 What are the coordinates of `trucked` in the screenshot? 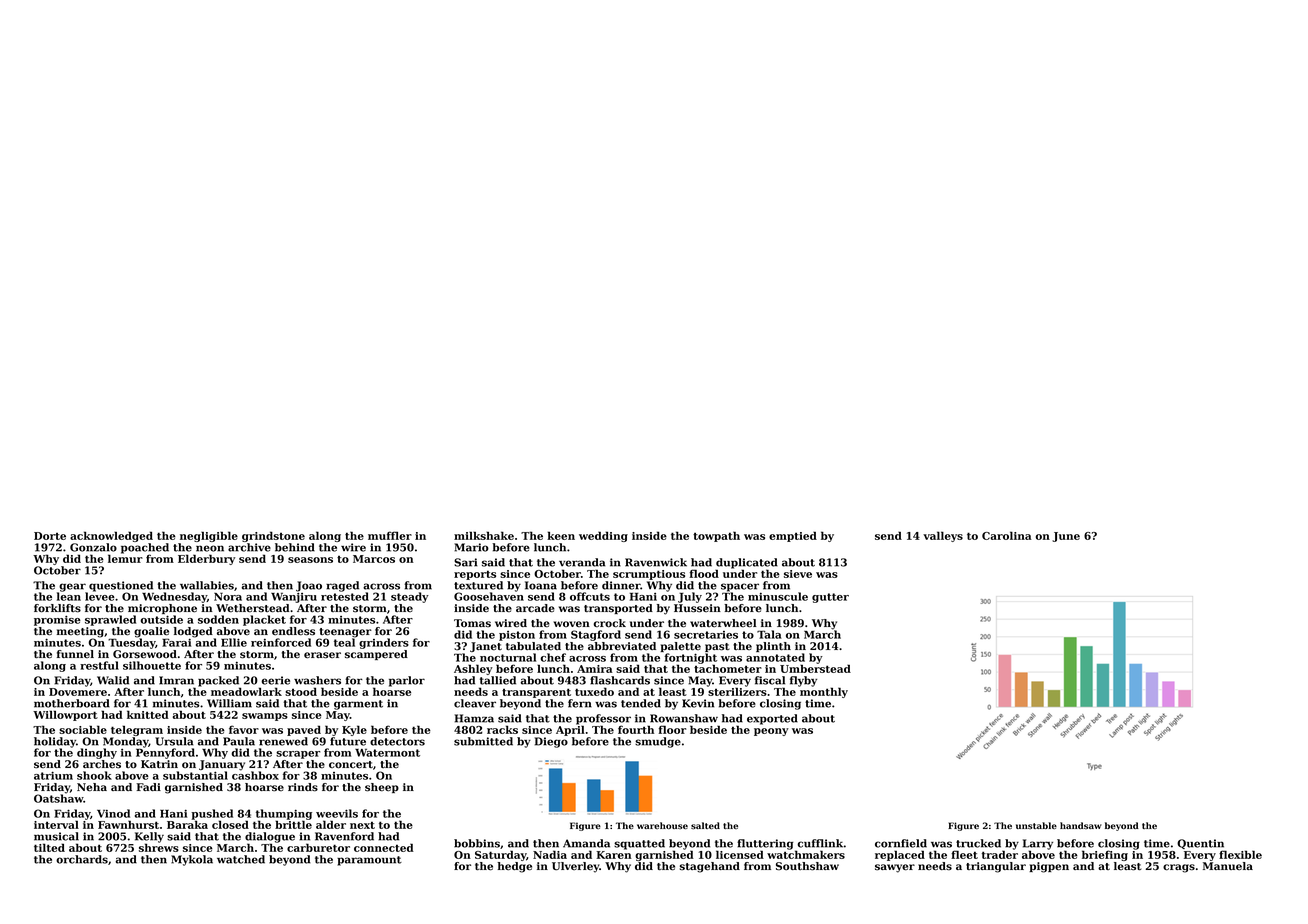 It's located at (978, 843).
